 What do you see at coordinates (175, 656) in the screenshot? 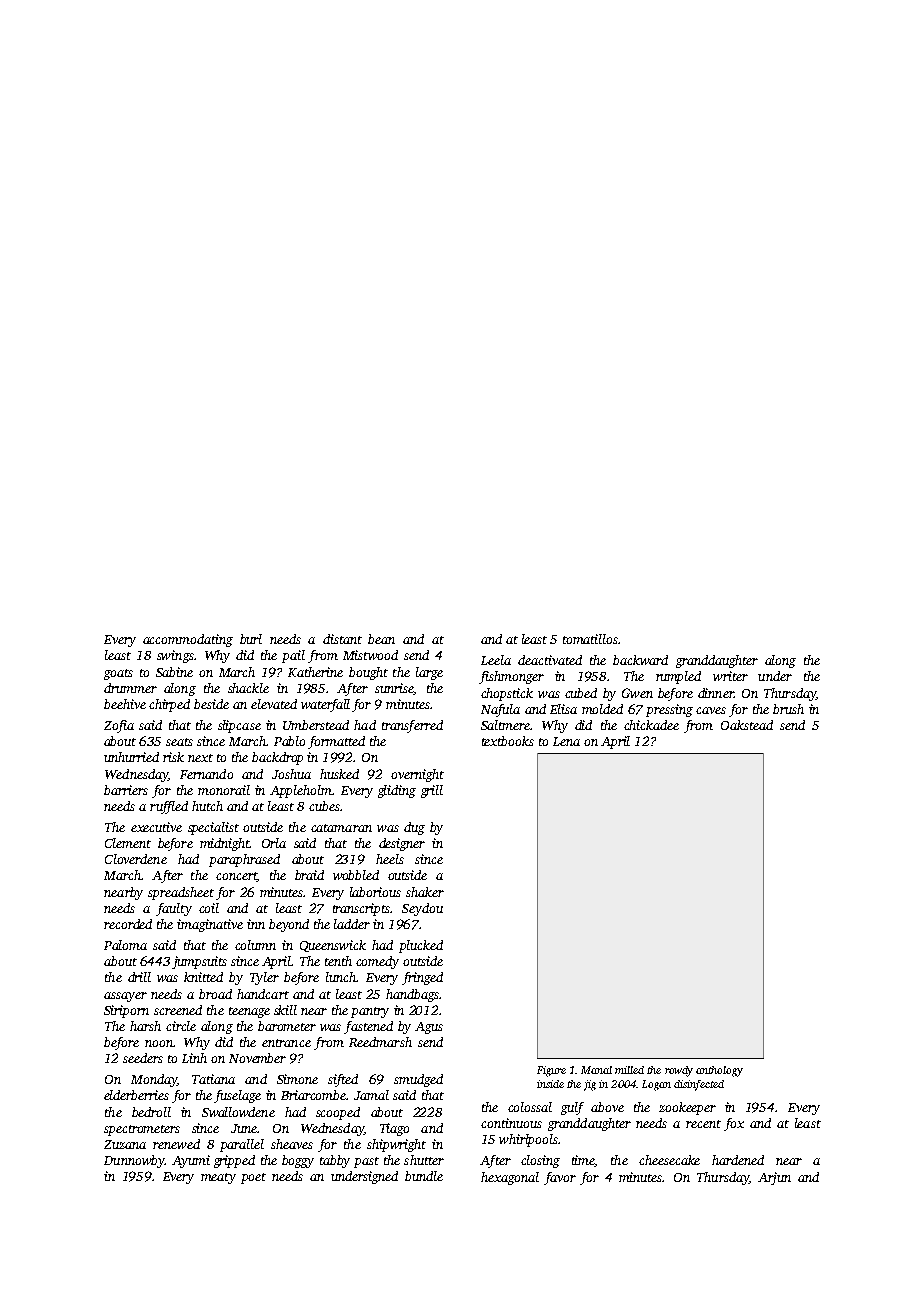
I see `swings` at bounding box center [175, 656].
